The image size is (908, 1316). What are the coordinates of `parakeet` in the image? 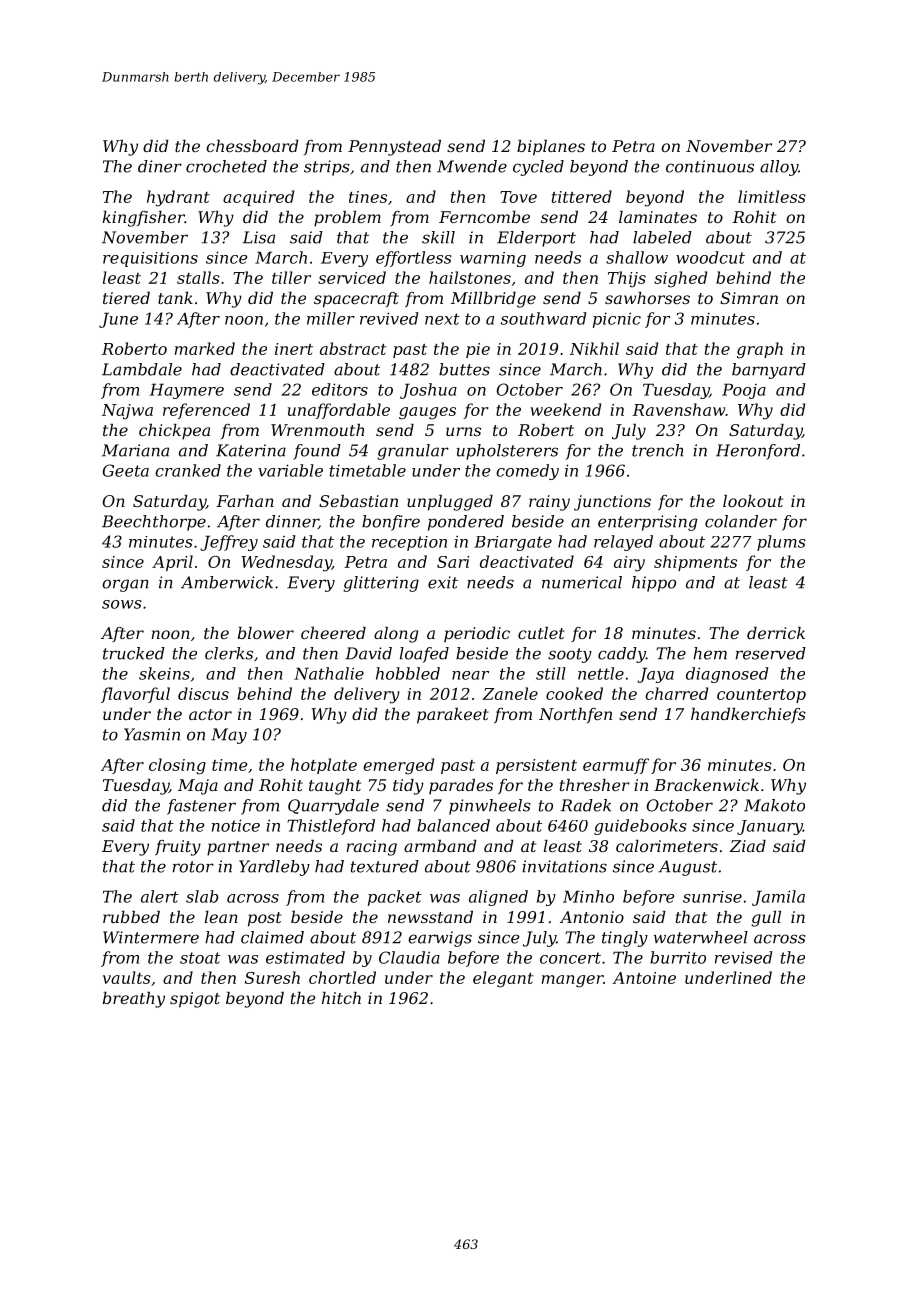 It's located at (453, 716).
